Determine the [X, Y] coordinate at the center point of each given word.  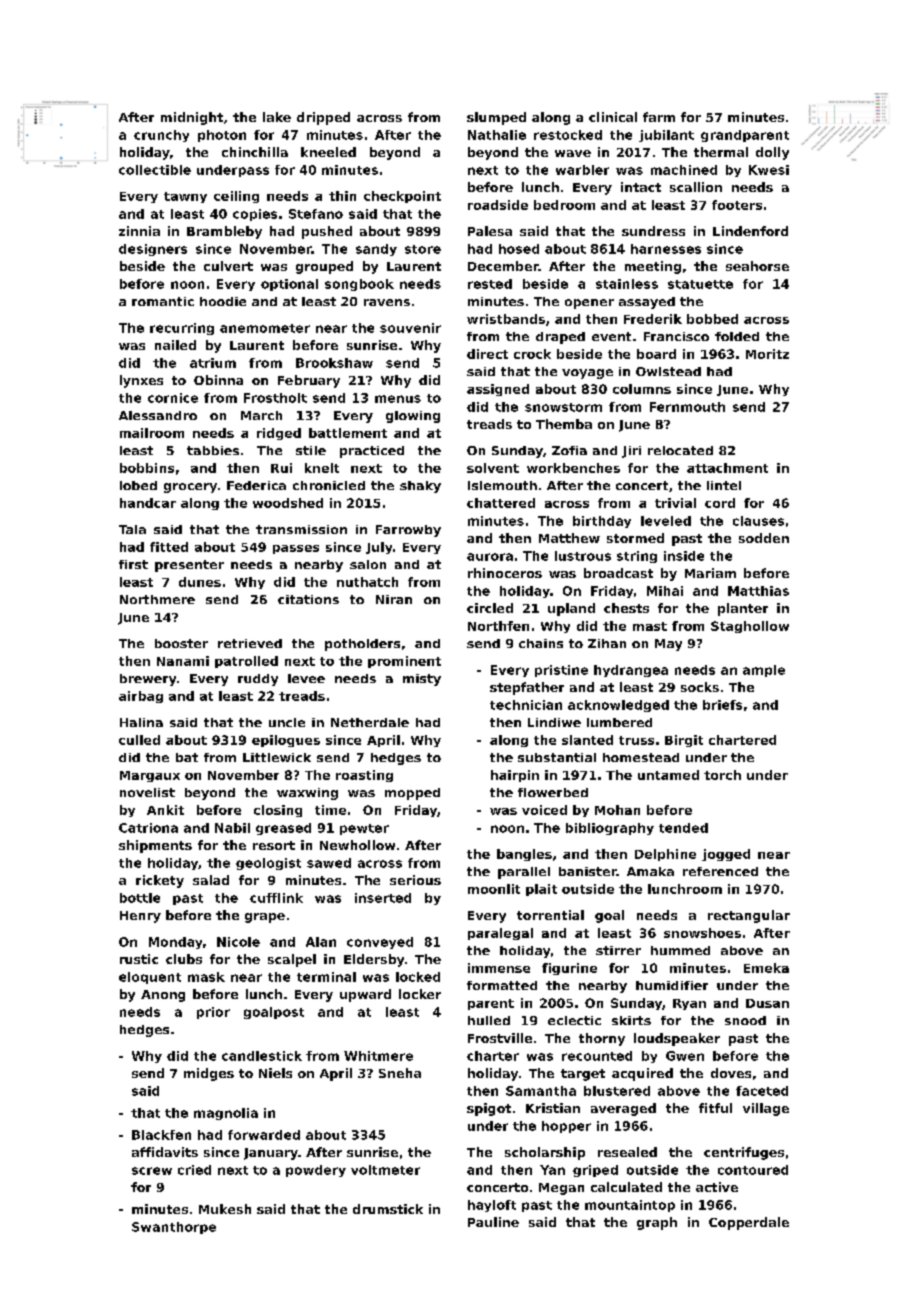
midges [209, 1074]
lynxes [141, 381]
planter [743, 609]
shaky [420, 487]
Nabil [232, 828]
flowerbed [553, 792]
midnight [192, 118]
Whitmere [378, 1056]
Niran [394, 599]
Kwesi [769, 170]
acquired [642, 1074]
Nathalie [497, 135]
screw [152, 1171]
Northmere [157, 599]
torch [722, 775]
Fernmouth [687, 407]
